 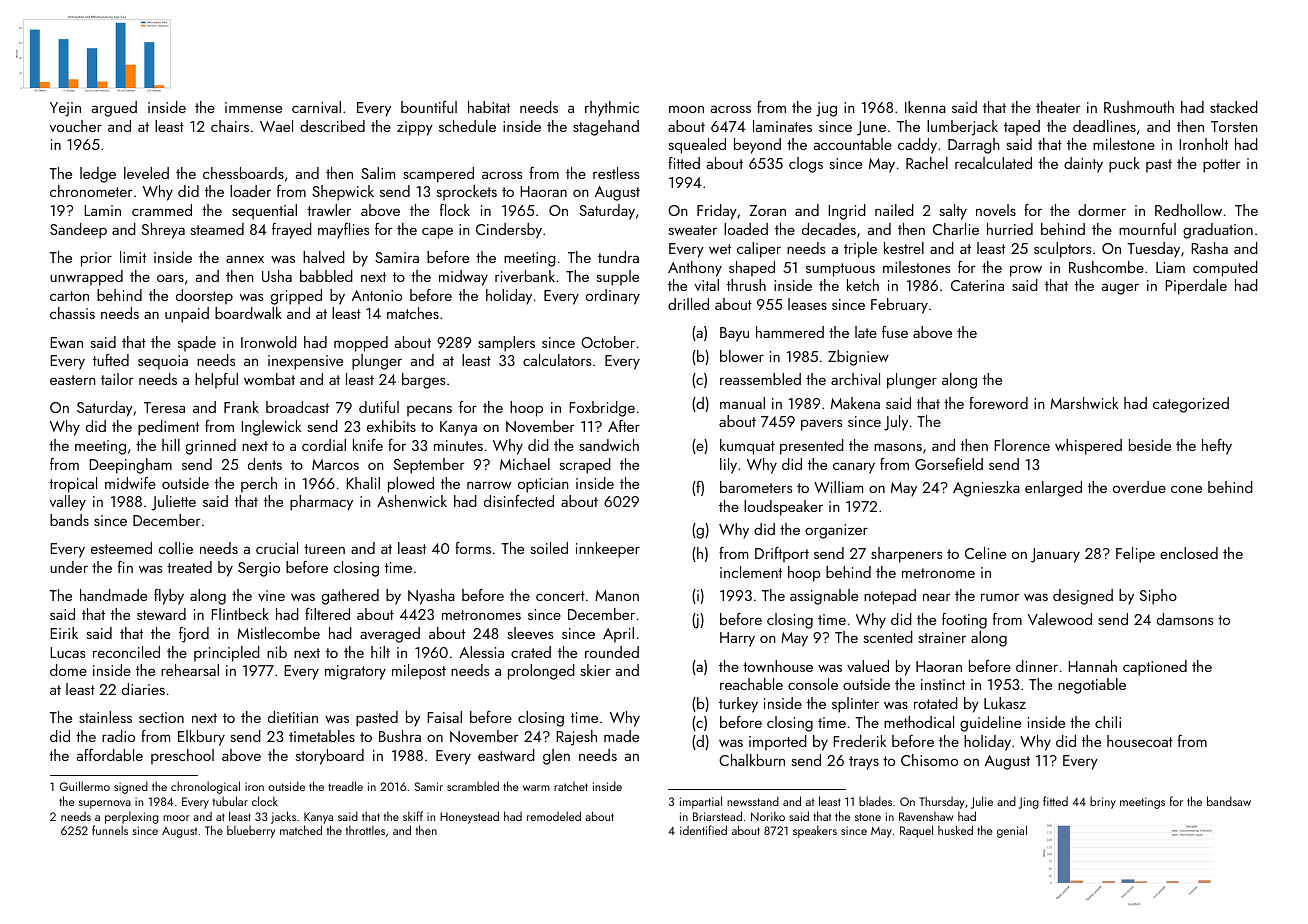 I want to click on described, so click(x=332, y=126).
